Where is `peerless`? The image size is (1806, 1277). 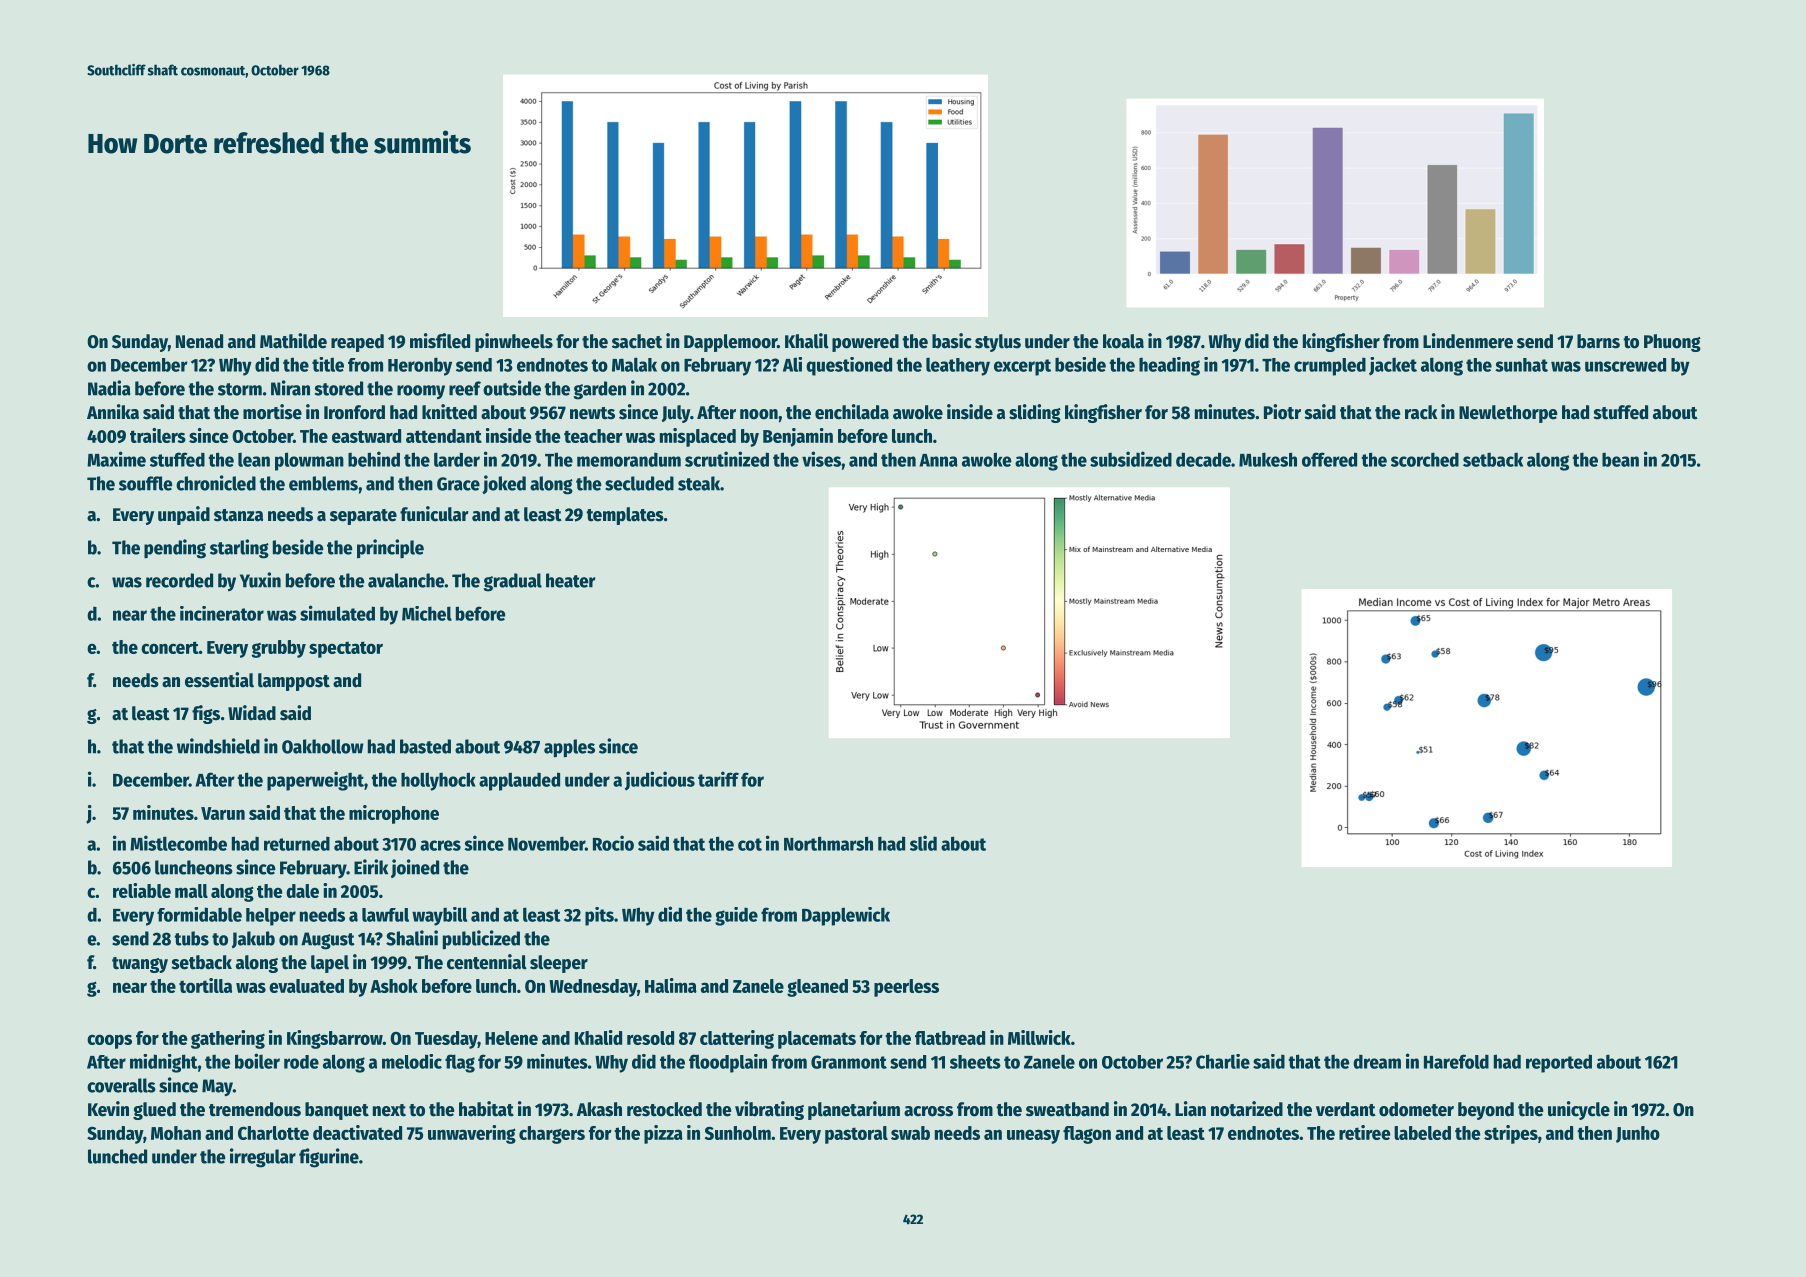
peerless is located at coordinates (906, 988).
